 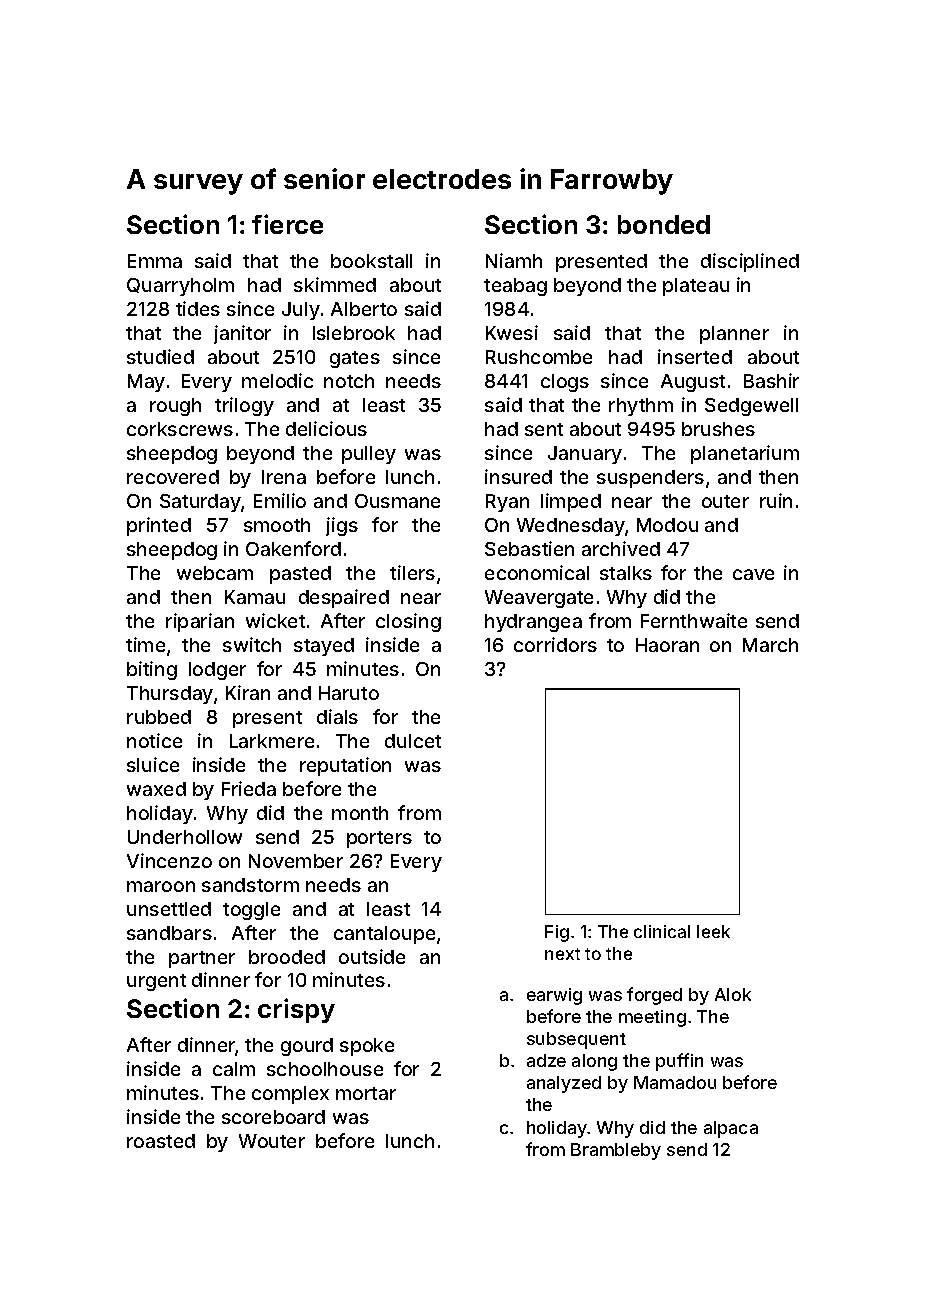 I want to click on Quarryholm, so click(x=180, y=287).
